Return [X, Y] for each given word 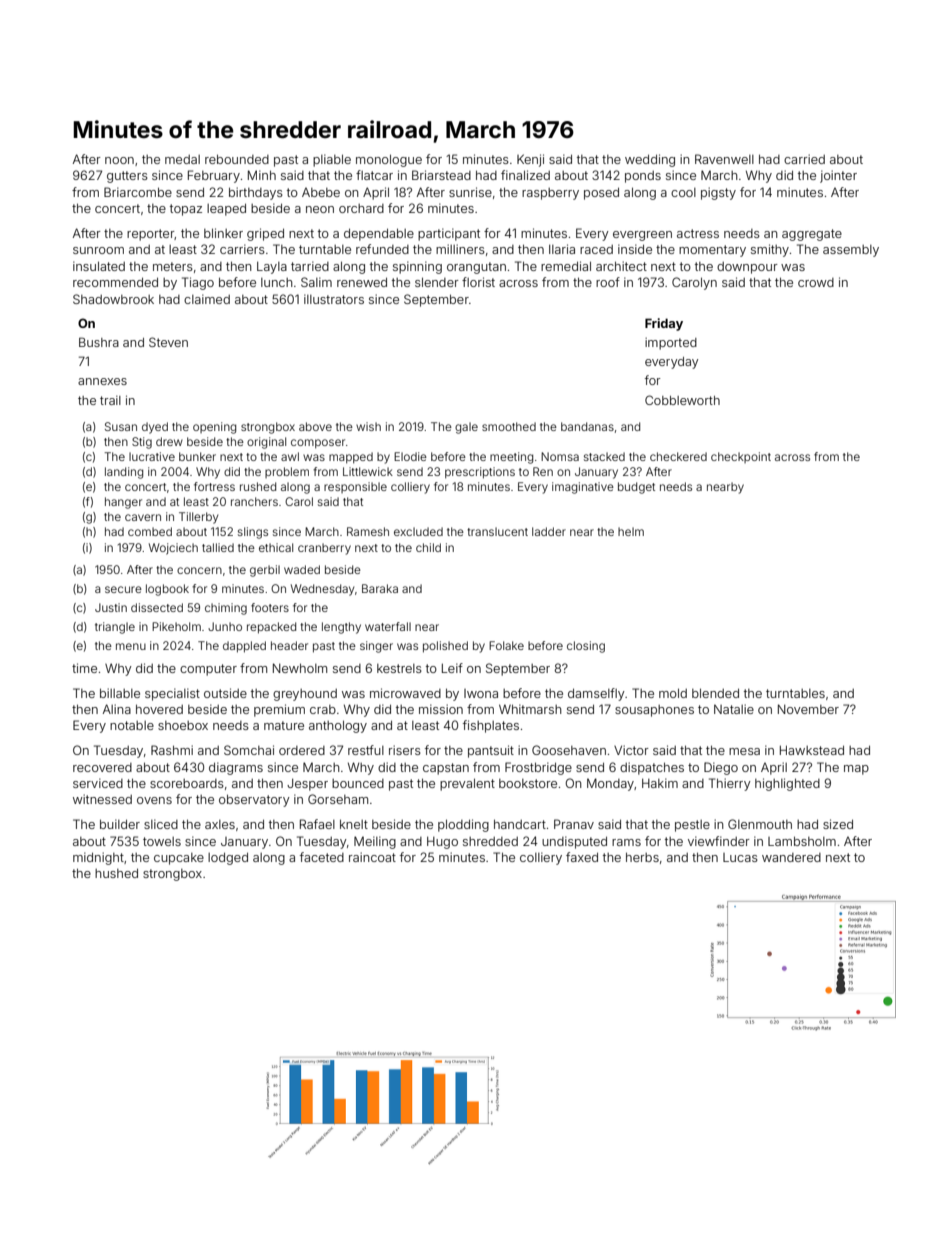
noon [119, 160]
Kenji [530, 160]
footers [270, 607]
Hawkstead [812, 750]
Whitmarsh [530, 709]
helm [631, 531]
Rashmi [172, 750]
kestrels [399, 668]
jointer [838, 176]
